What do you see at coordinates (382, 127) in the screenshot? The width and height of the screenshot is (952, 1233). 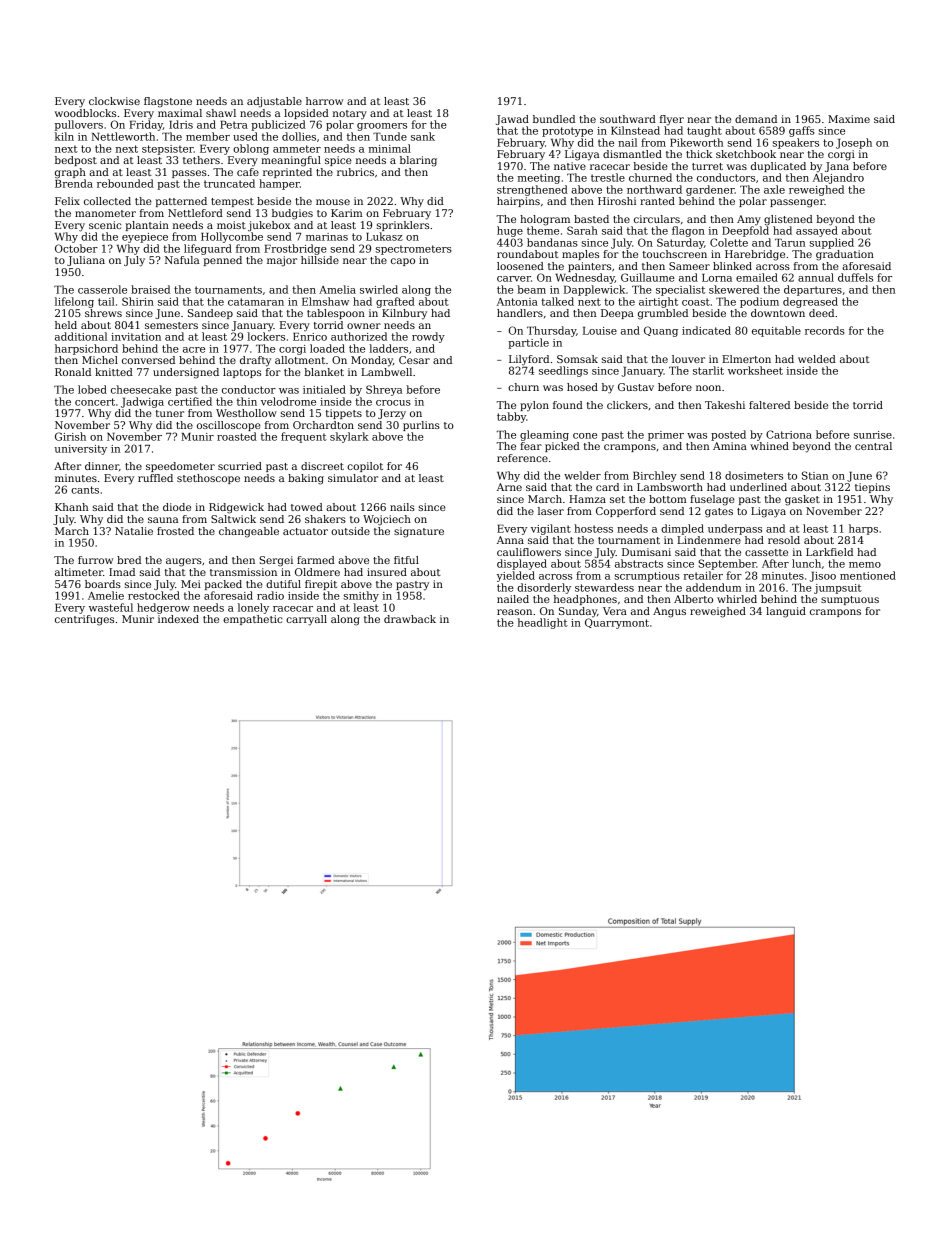 I see `groomers` at bounding box center [382, 127].
